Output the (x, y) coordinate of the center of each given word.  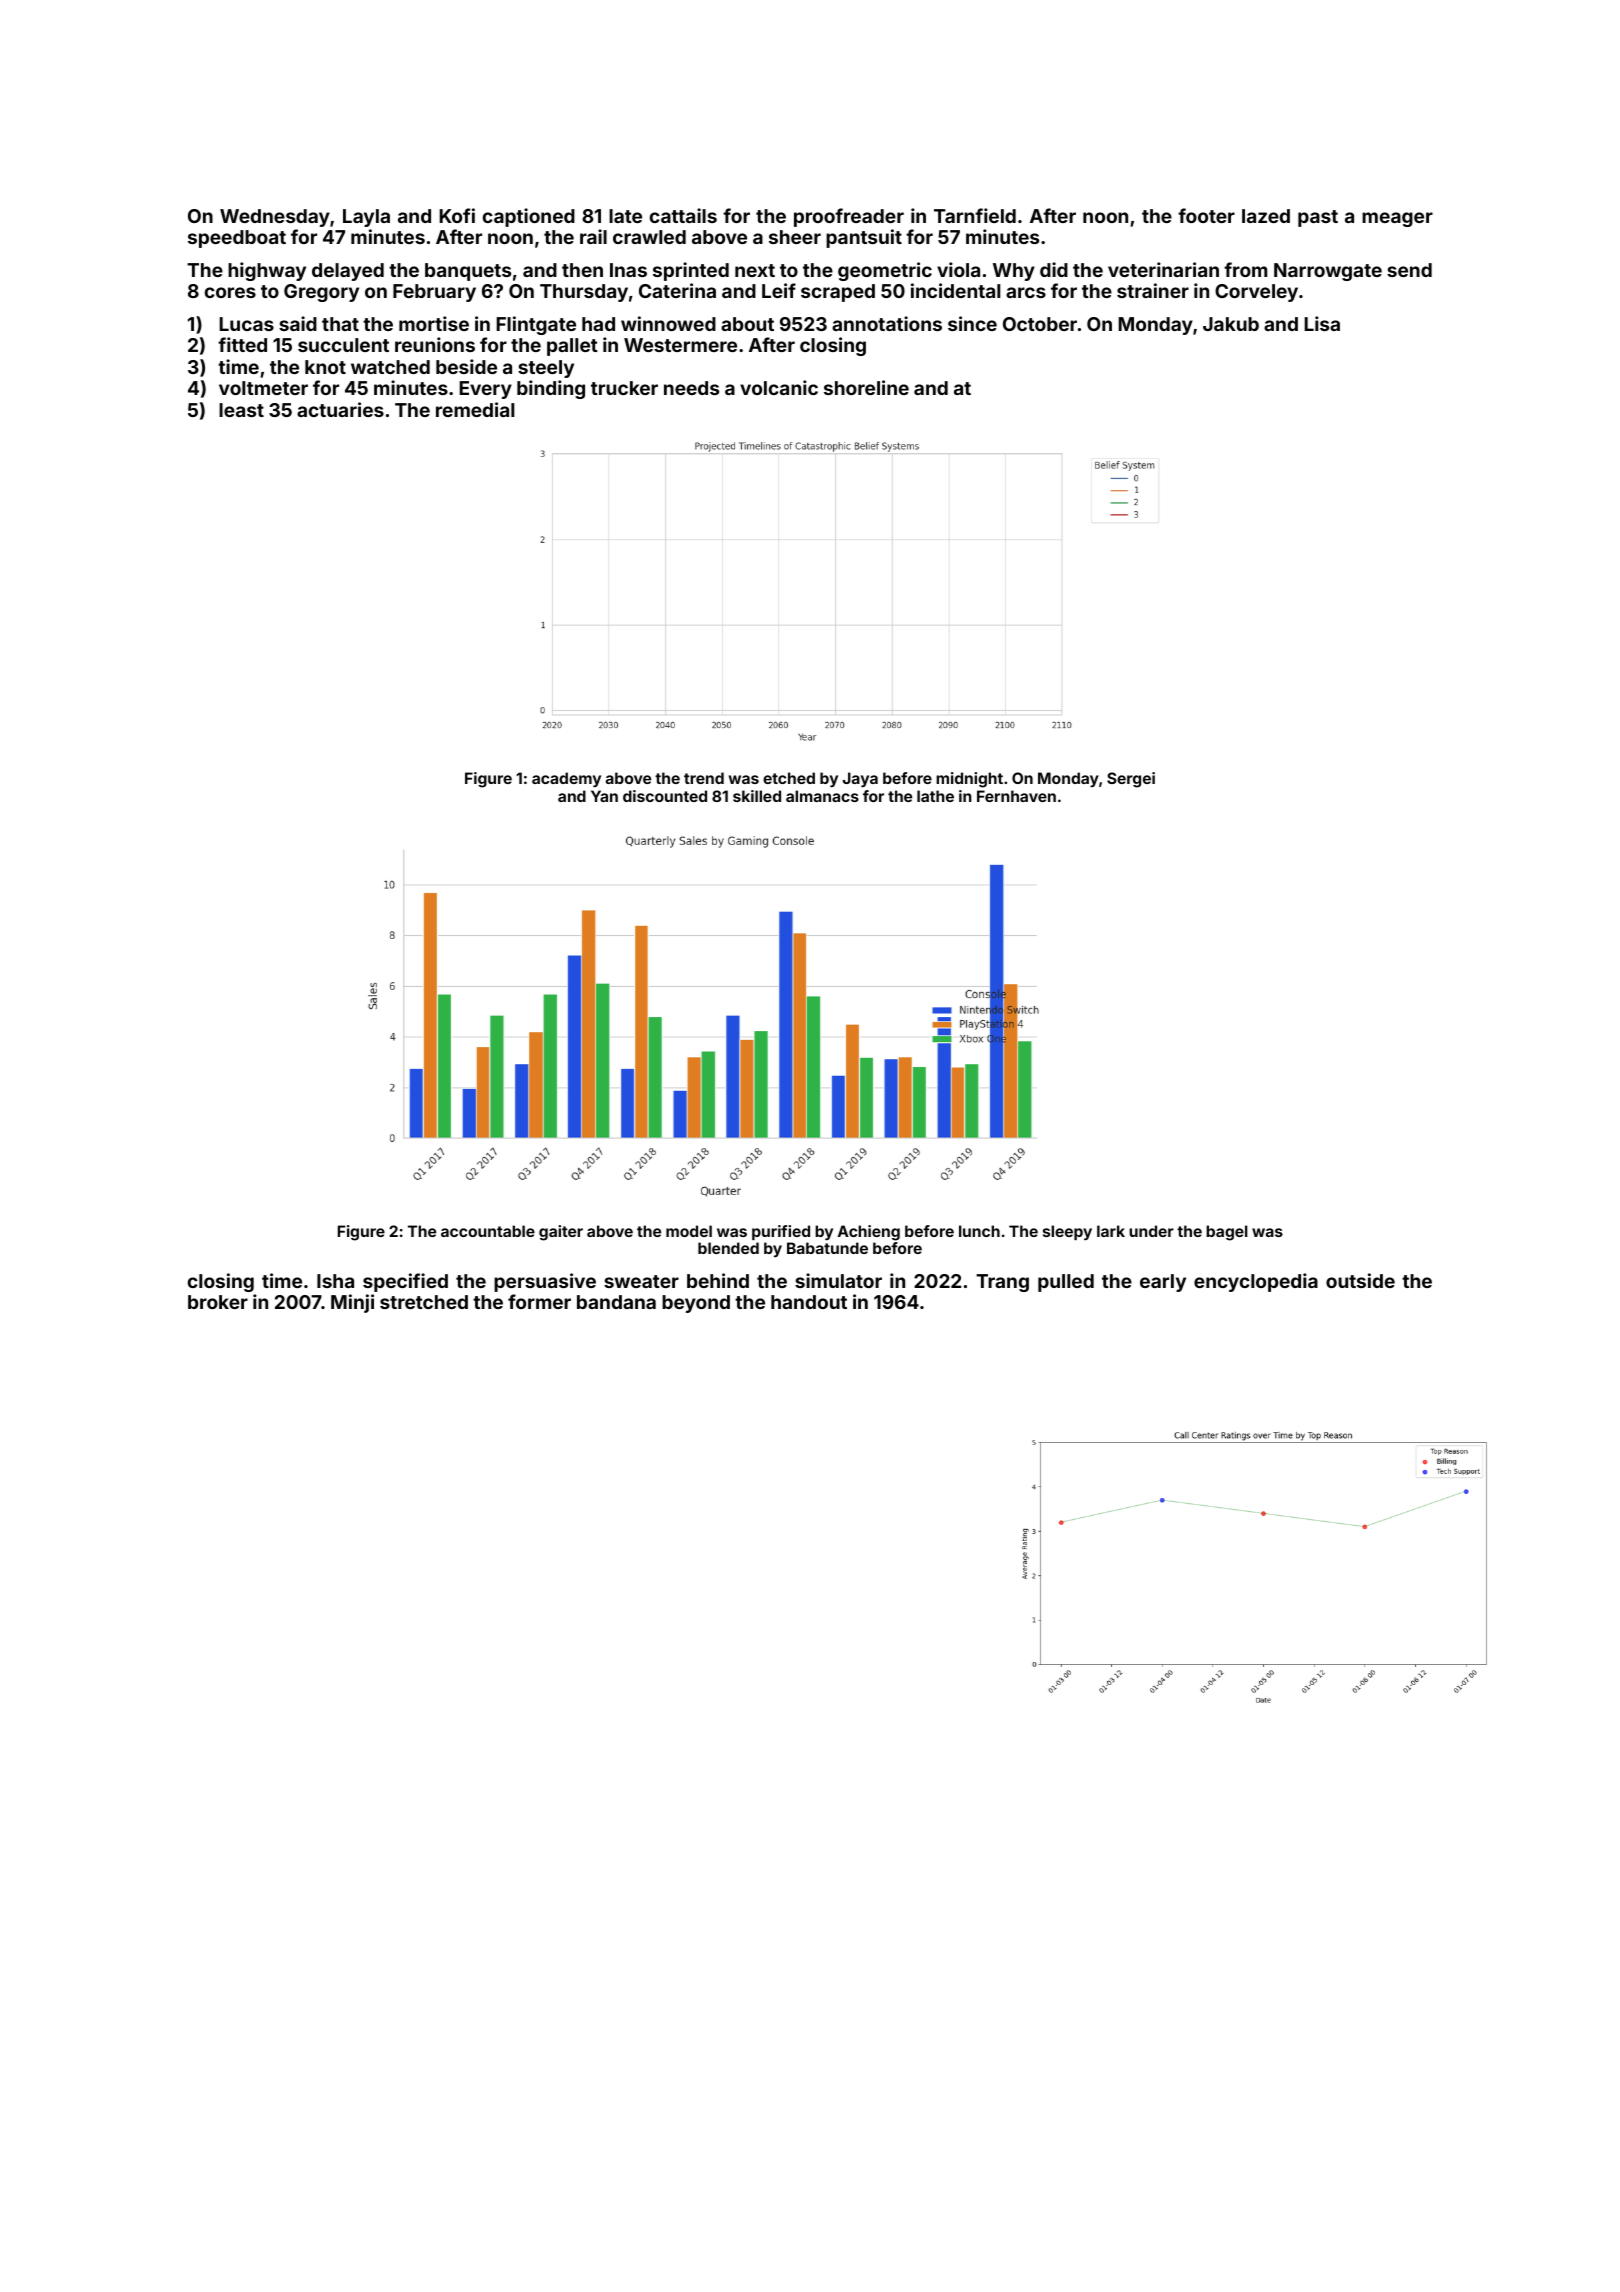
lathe (935, 796)
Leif (779, 290)
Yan (604, 796)
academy (566, 779)
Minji (352, 1303)
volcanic (779, 387)
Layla (366, 218)
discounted (665, 796)
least (241, 410)
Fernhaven (1016, 796)
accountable (488, 1231)
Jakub (1231, 324)
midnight (969, 780)
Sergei (1131, 780)
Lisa (1322, 323)
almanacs (822, 796)
